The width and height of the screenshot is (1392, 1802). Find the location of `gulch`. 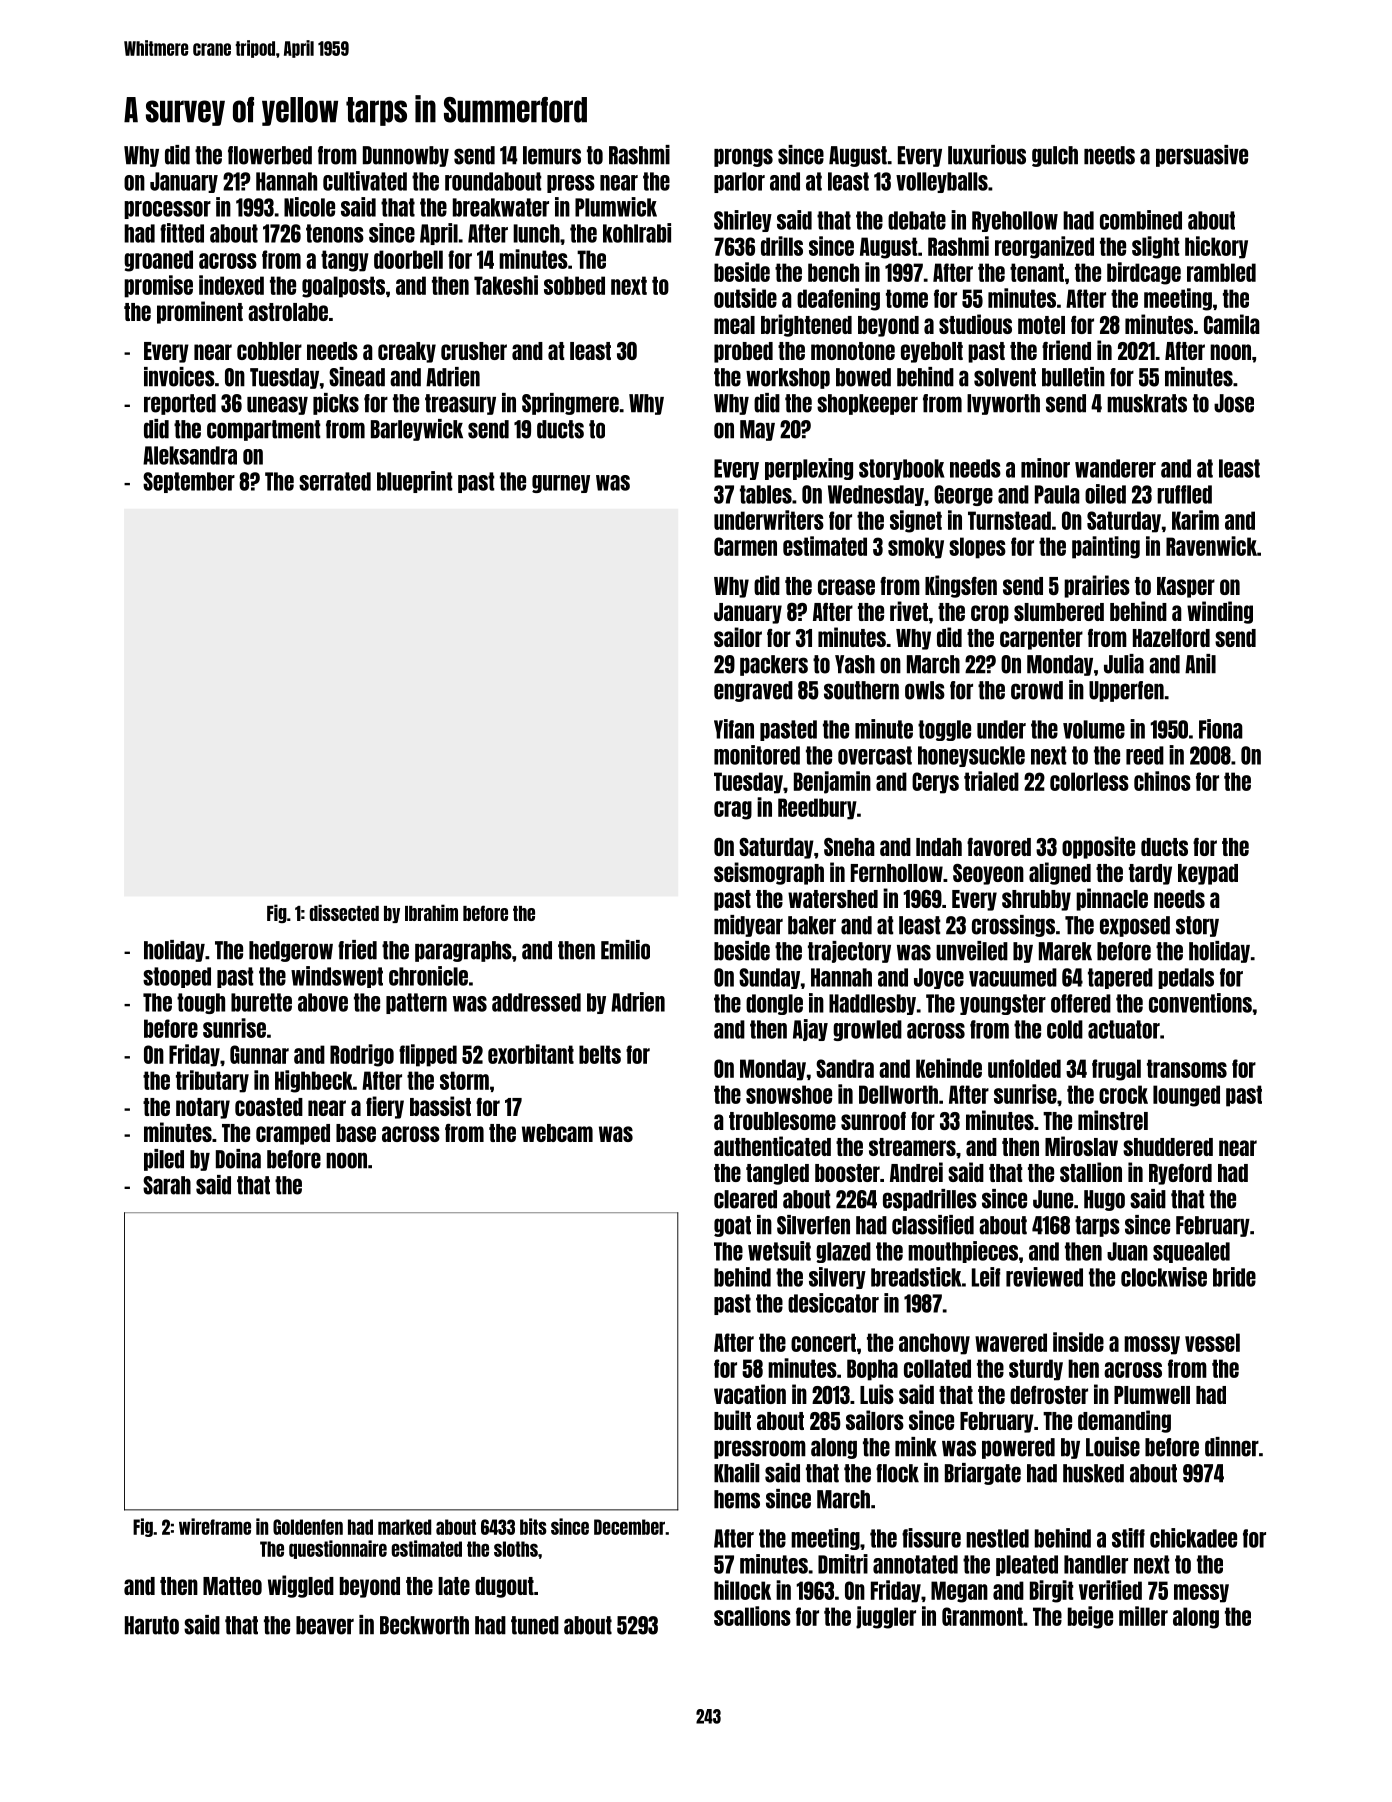

gulch is located at coordinates (1055, 156).
